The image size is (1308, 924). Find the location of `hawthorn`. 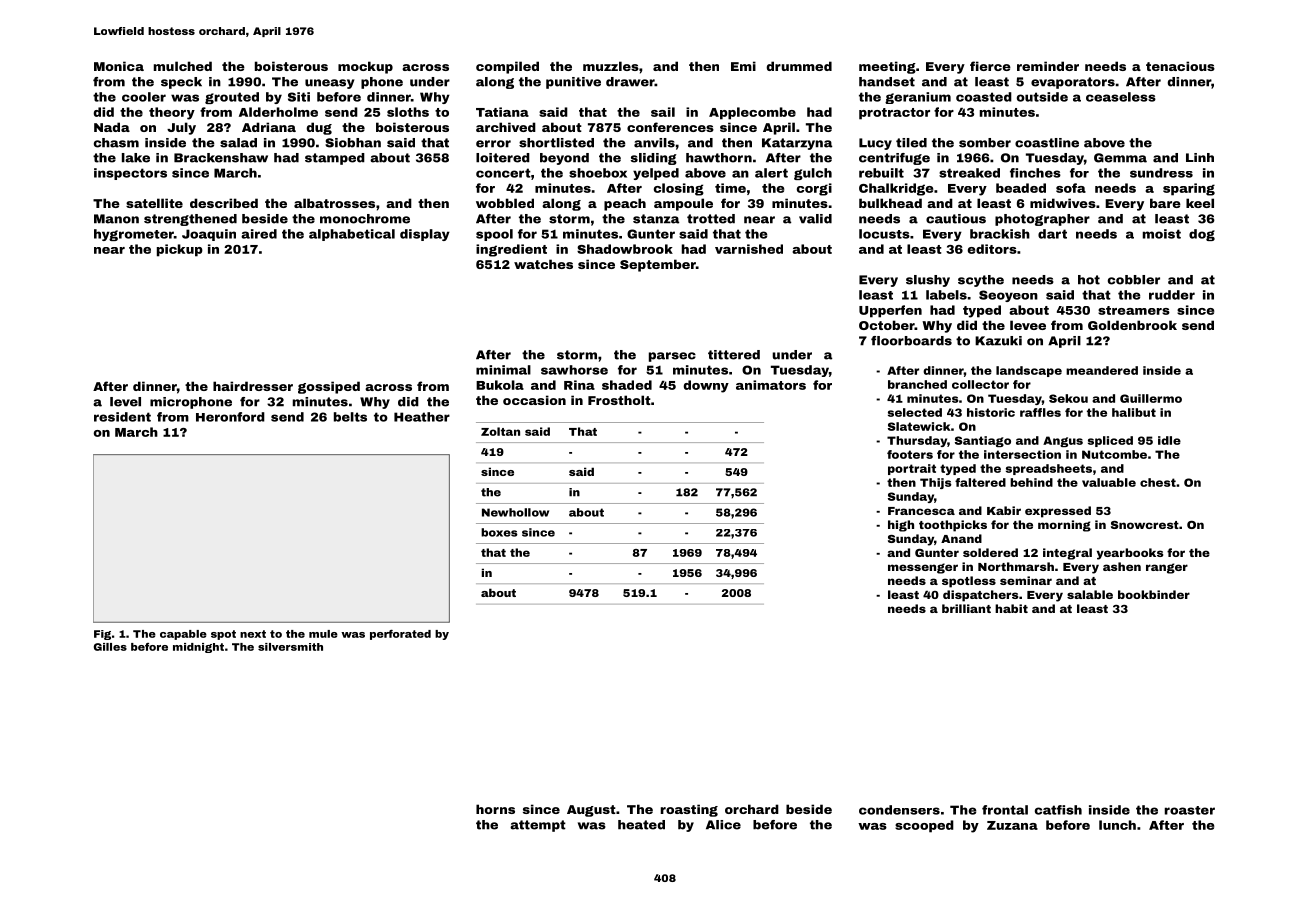

hawthorn is located at coordinates (719, 158).
